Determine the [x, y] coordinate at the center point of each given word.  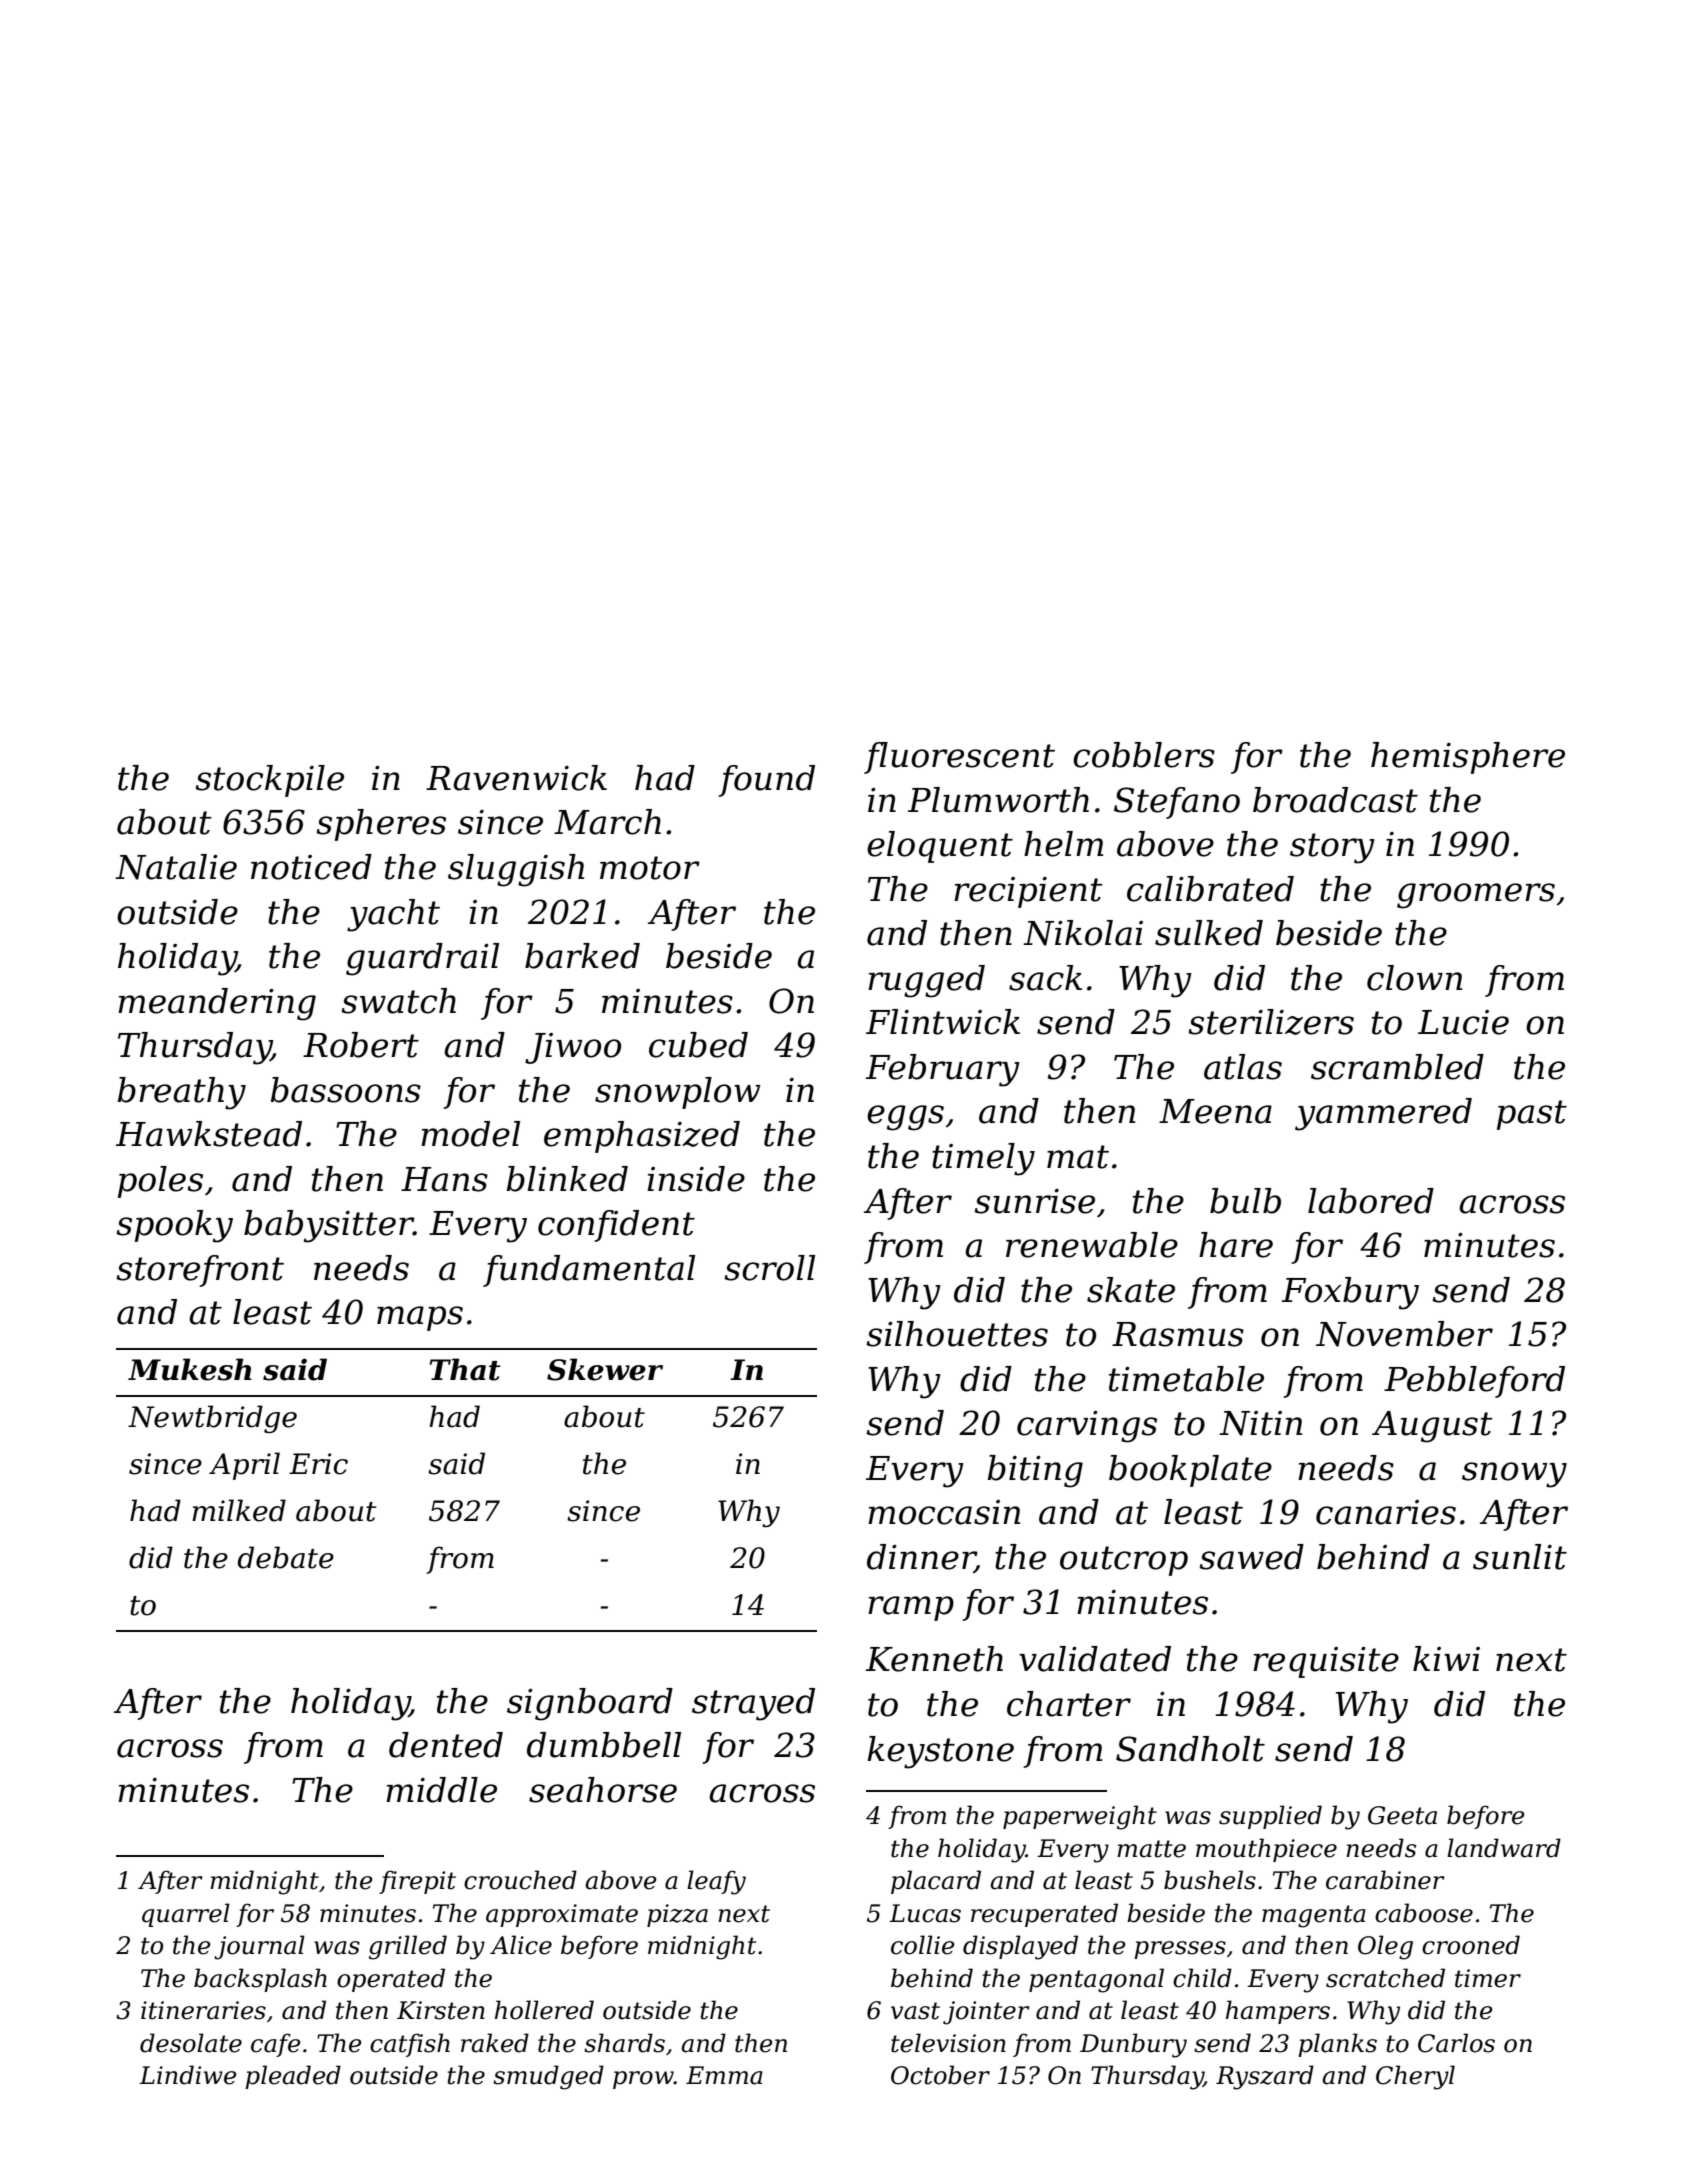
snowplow [677, 1093]
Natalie [176, 867]
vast [915, 2011]
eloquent [940, 847]
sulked [1209, 933]
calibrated [1210, 889]
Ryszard [1265, 2077]
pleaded [293, 2077]
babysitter [329, 1226]
